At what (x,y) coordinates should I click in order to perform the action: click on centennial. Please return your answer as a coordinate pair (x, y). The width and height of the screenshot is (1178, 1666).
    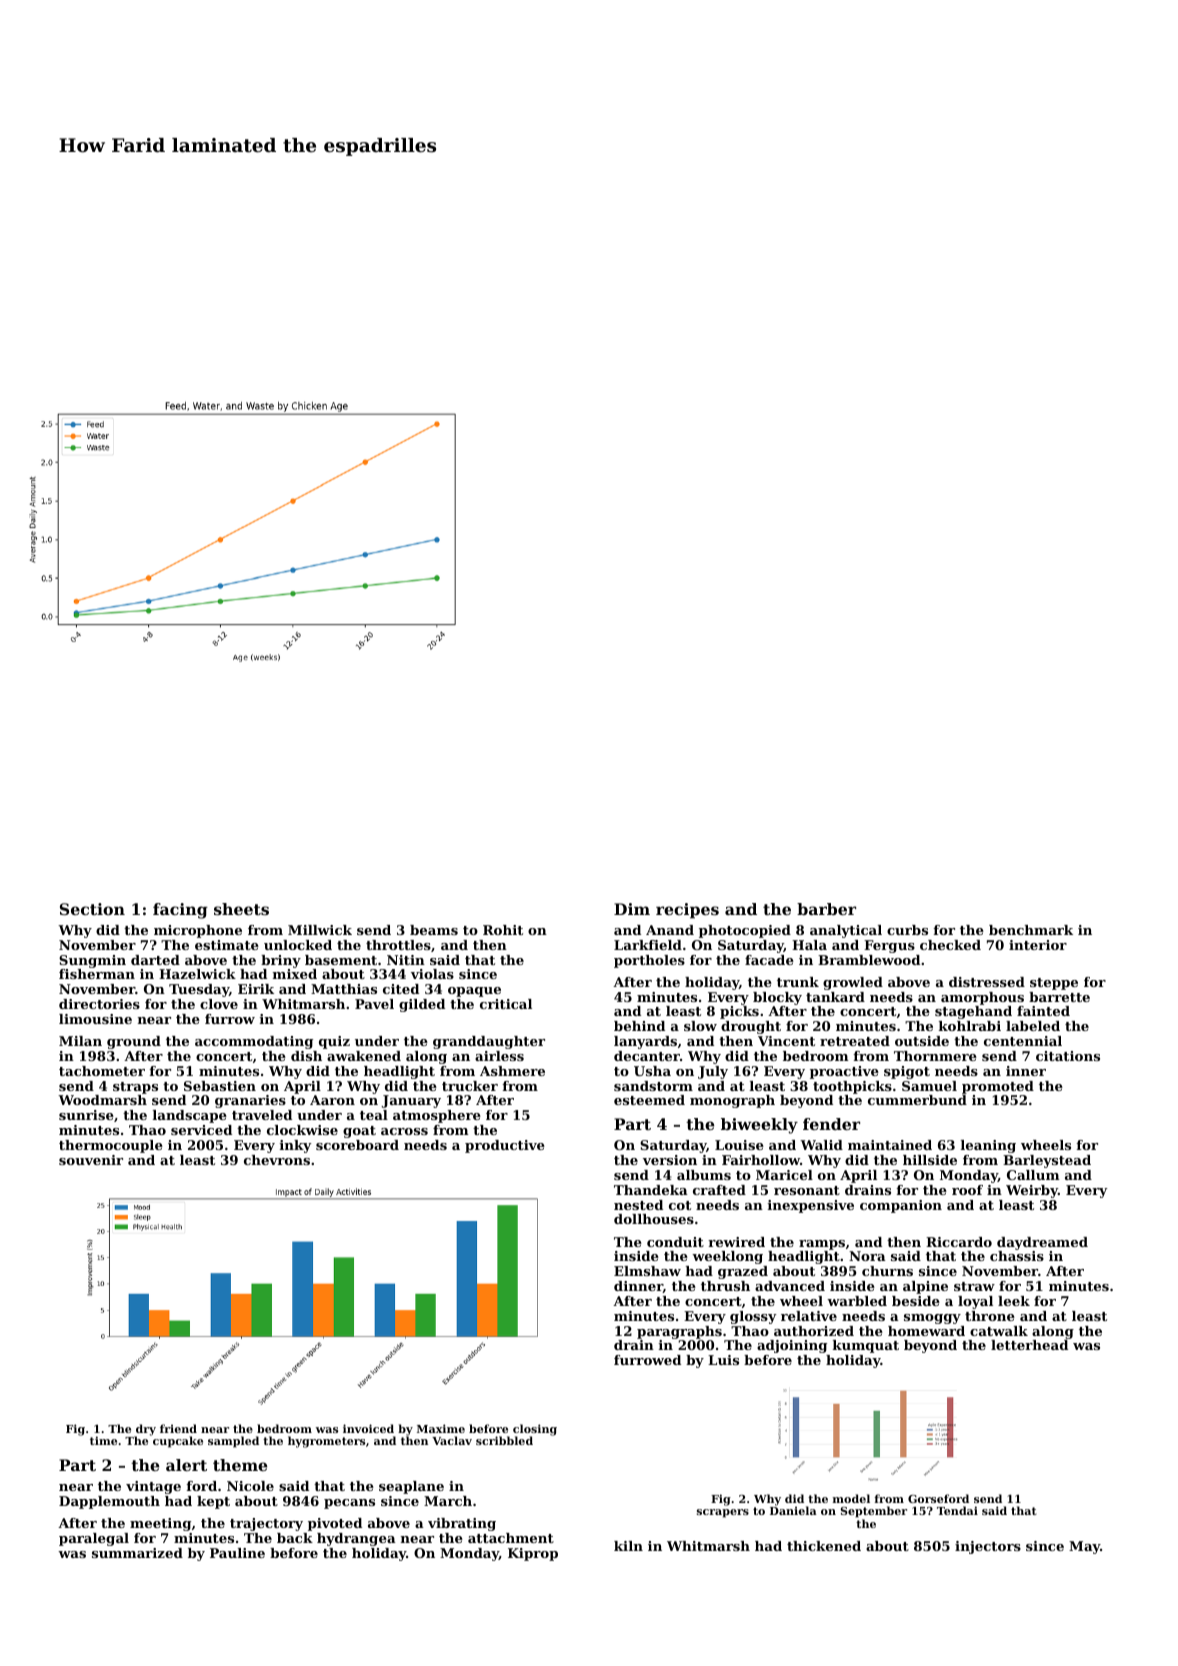
    Looking at the image, I should click on (1023, 1041).
